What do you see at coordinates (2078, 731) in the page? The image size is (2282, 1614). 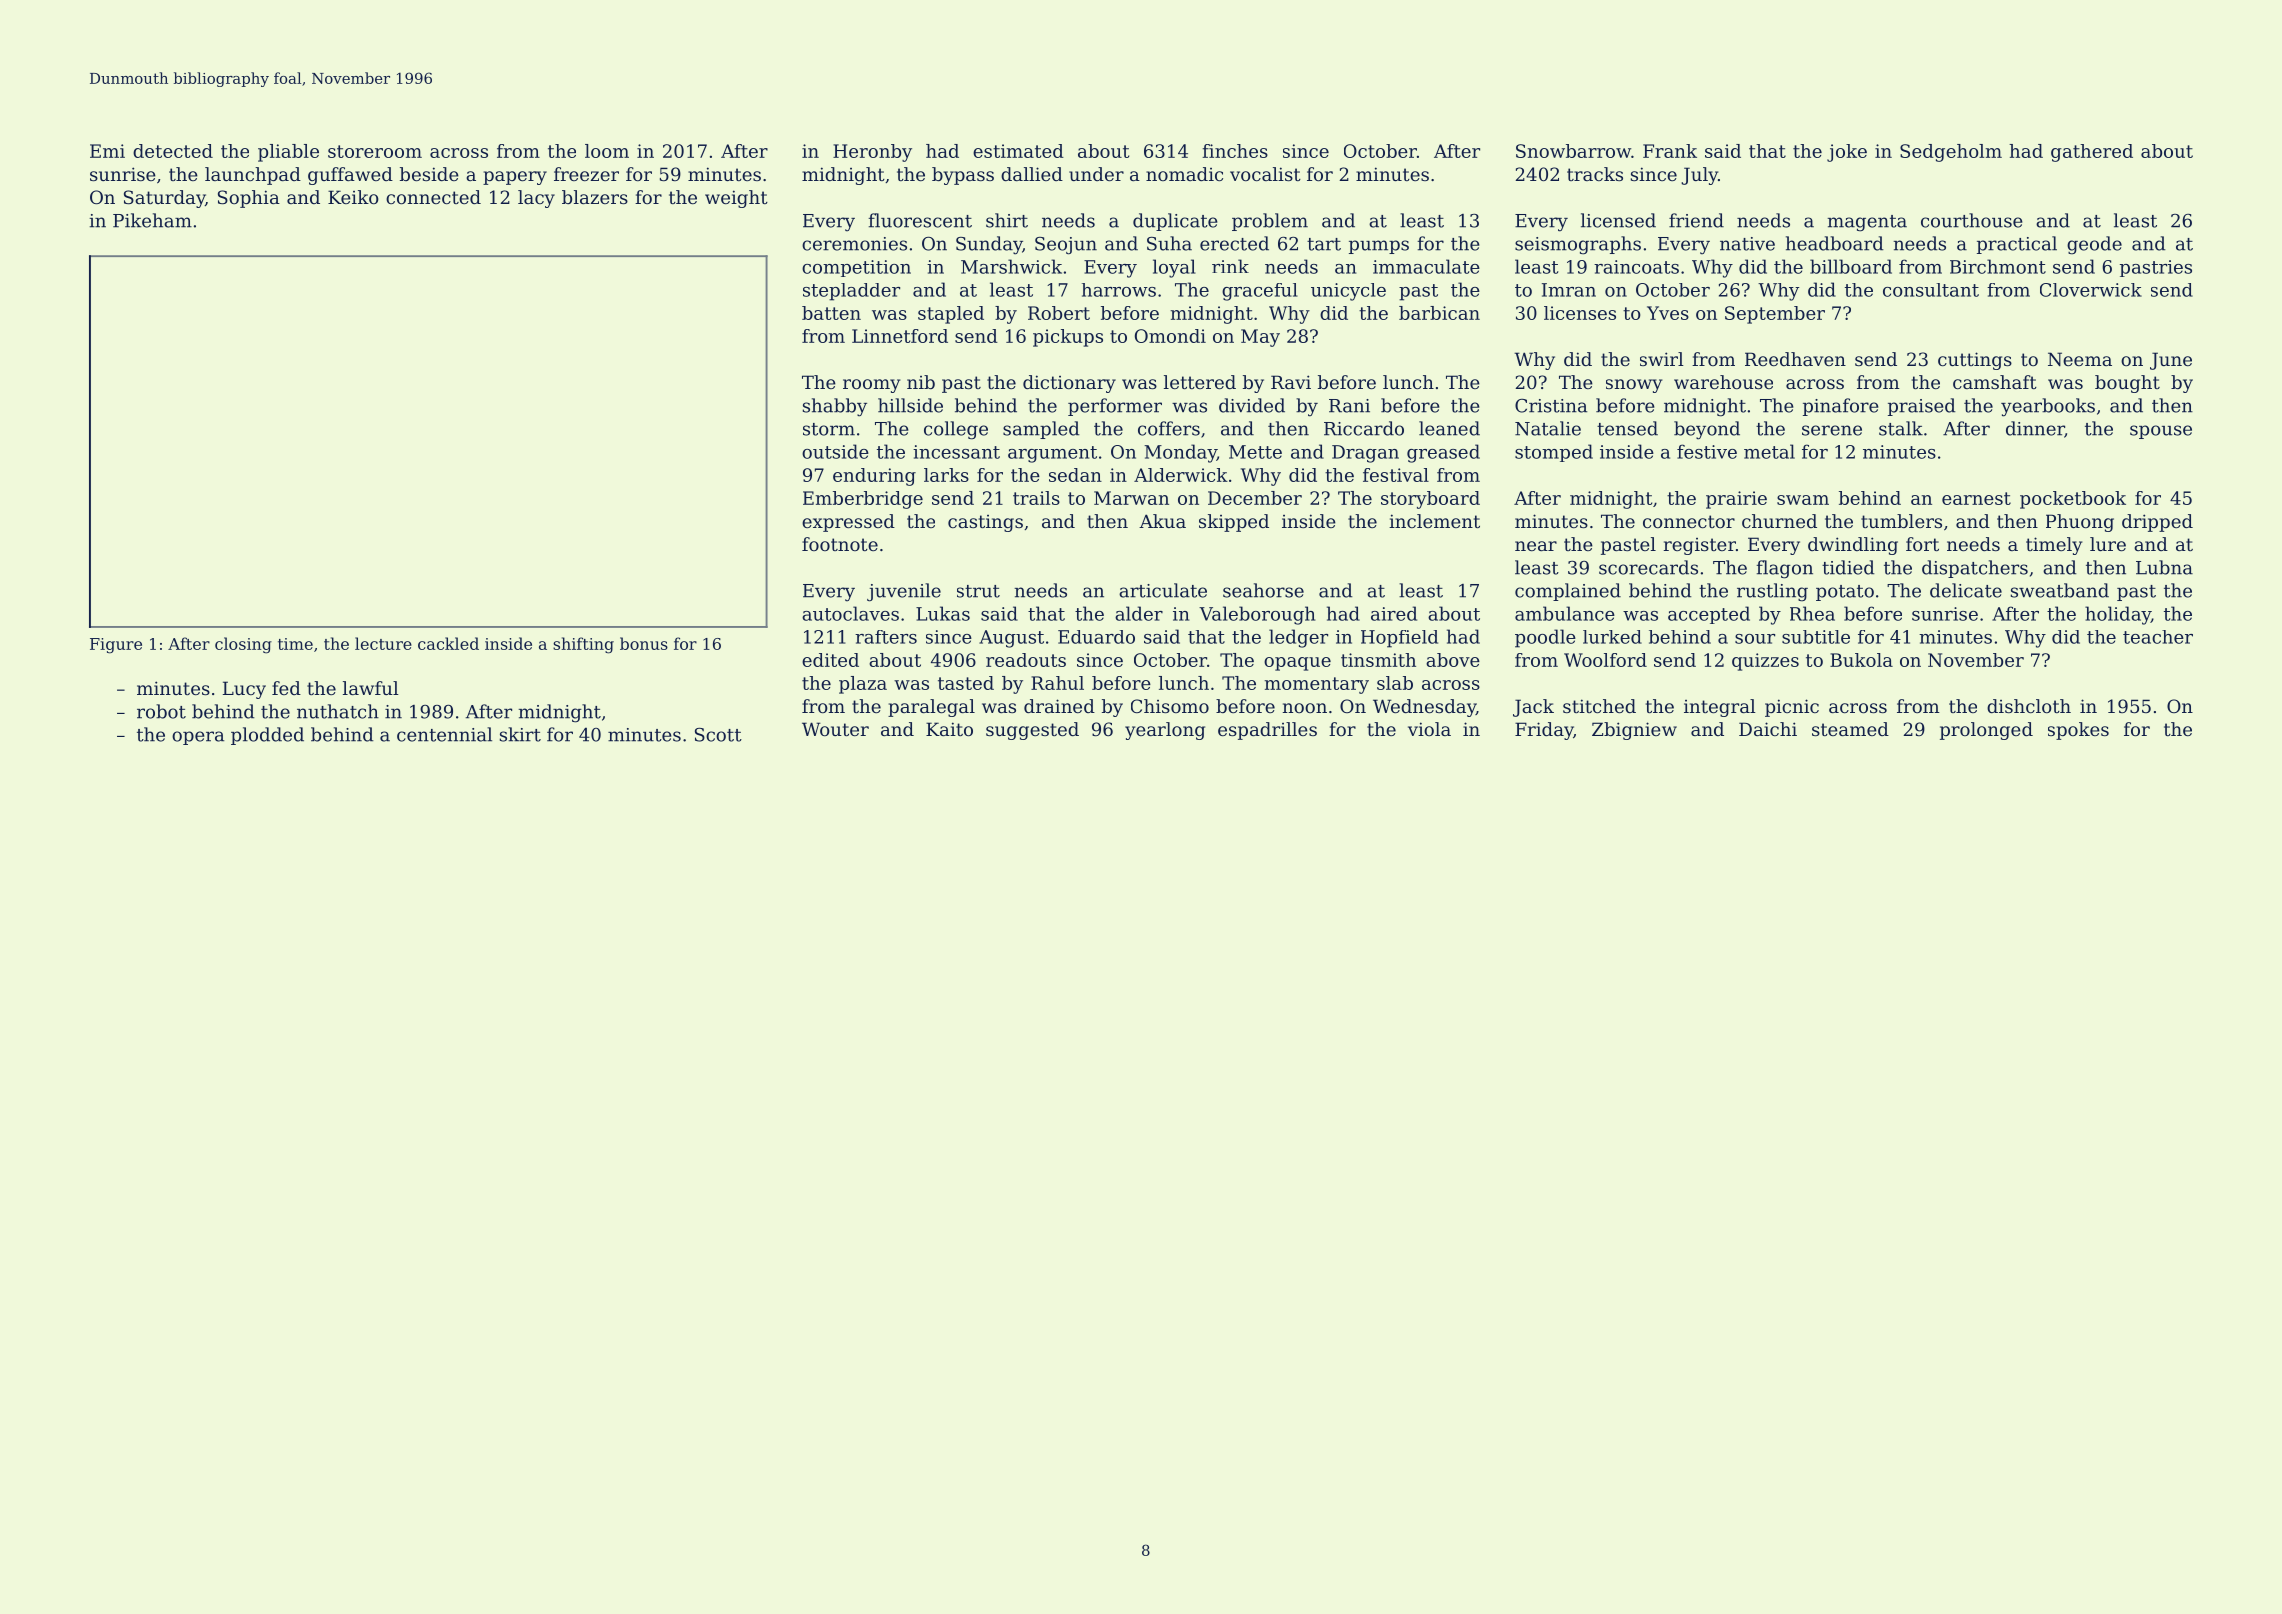 I see `spokes` at bounding box center [2078, 731].
